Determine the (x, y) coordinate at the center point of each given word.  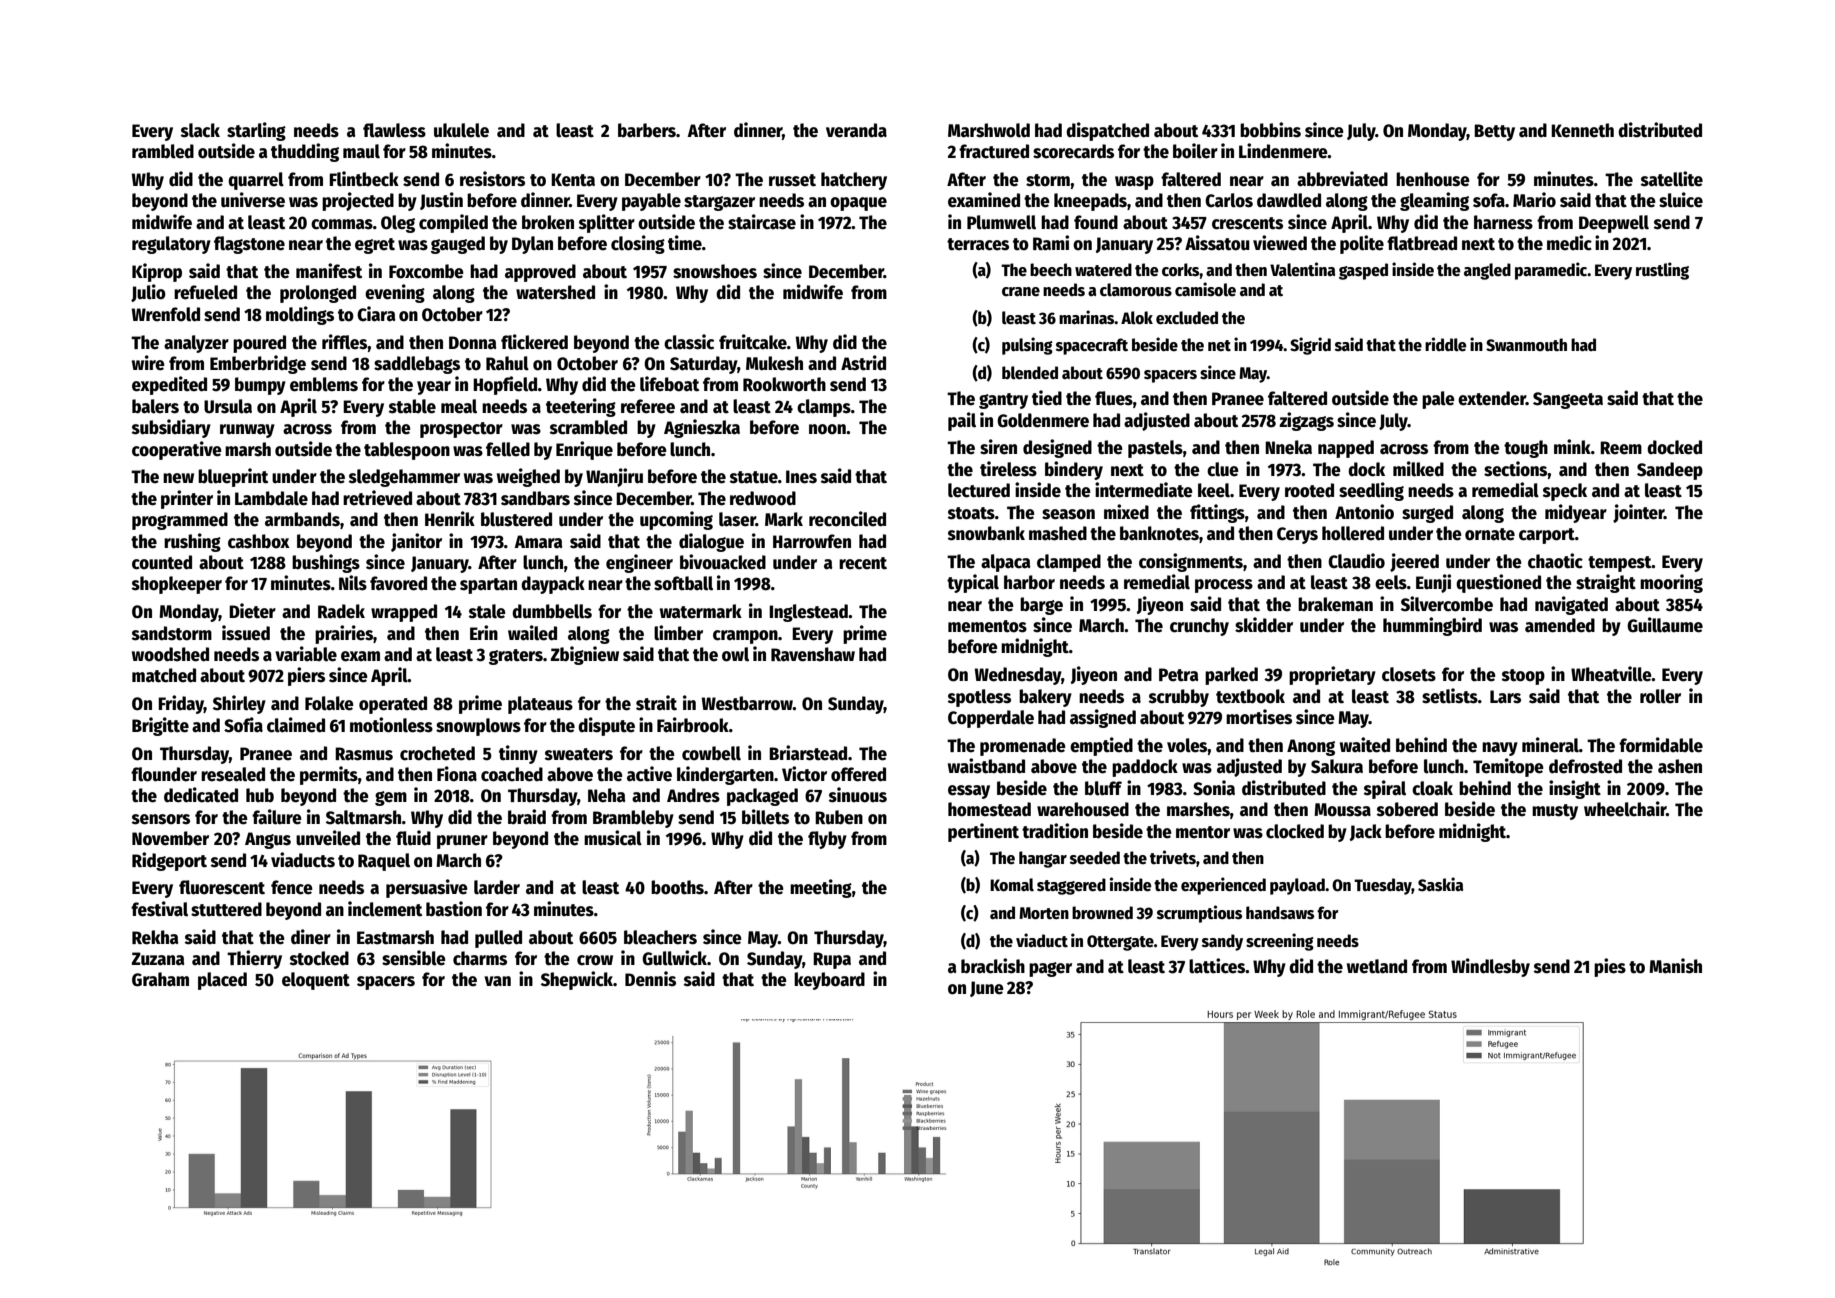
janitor (416, 542)
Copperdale (991, 719)
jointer (1638, 513)
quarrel (256, 181)
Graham (160, 979)
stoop (1523, 677)
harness (1503, 222)
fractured (994, 151)
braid (527, 817)
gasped (1363, 271)
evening (395, 293)
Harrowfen (812, 541)
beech (1051, 270)
